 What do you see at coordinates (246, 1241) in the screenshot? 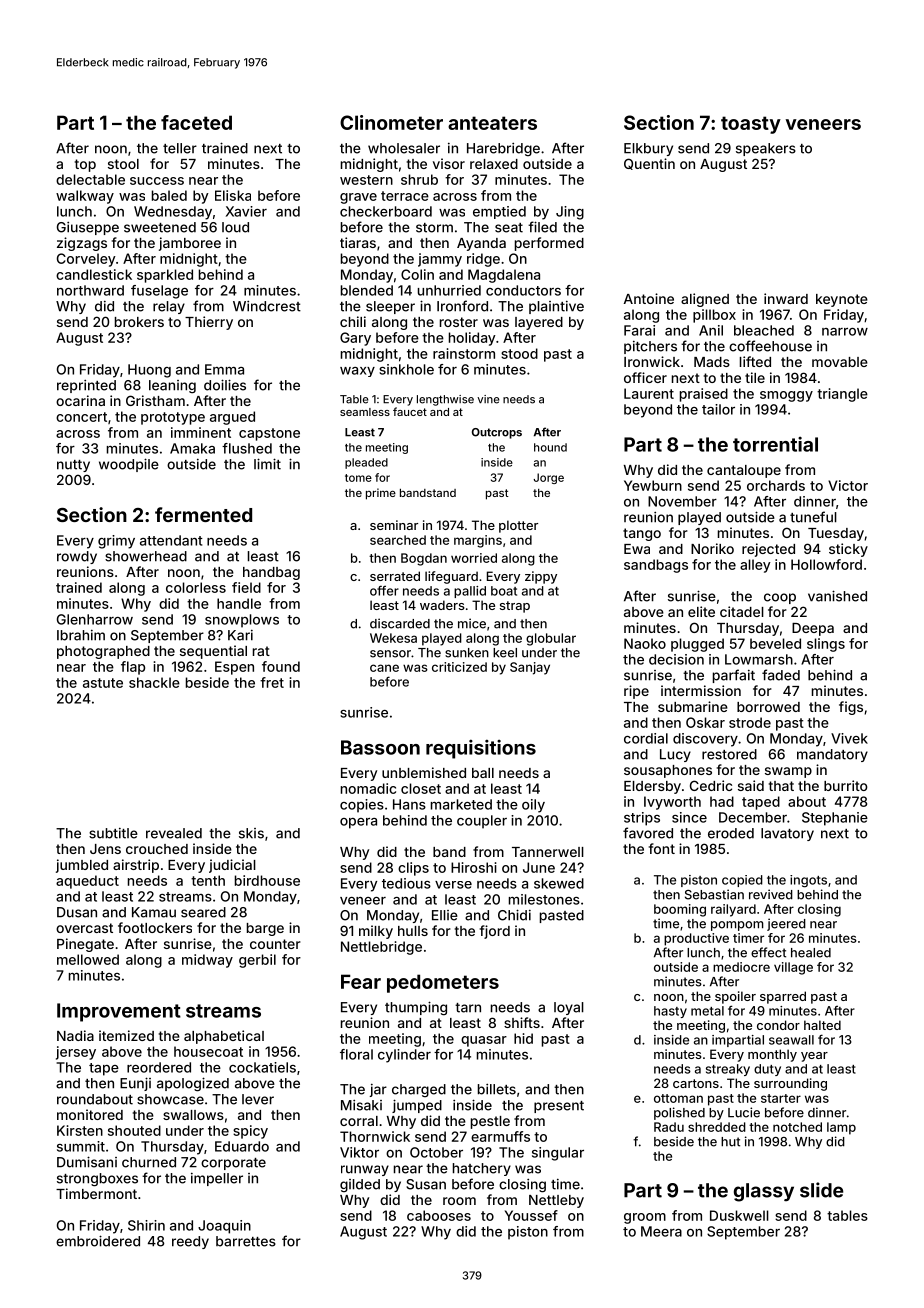
I see `barrettes` at bounding box center [246, 1241].
